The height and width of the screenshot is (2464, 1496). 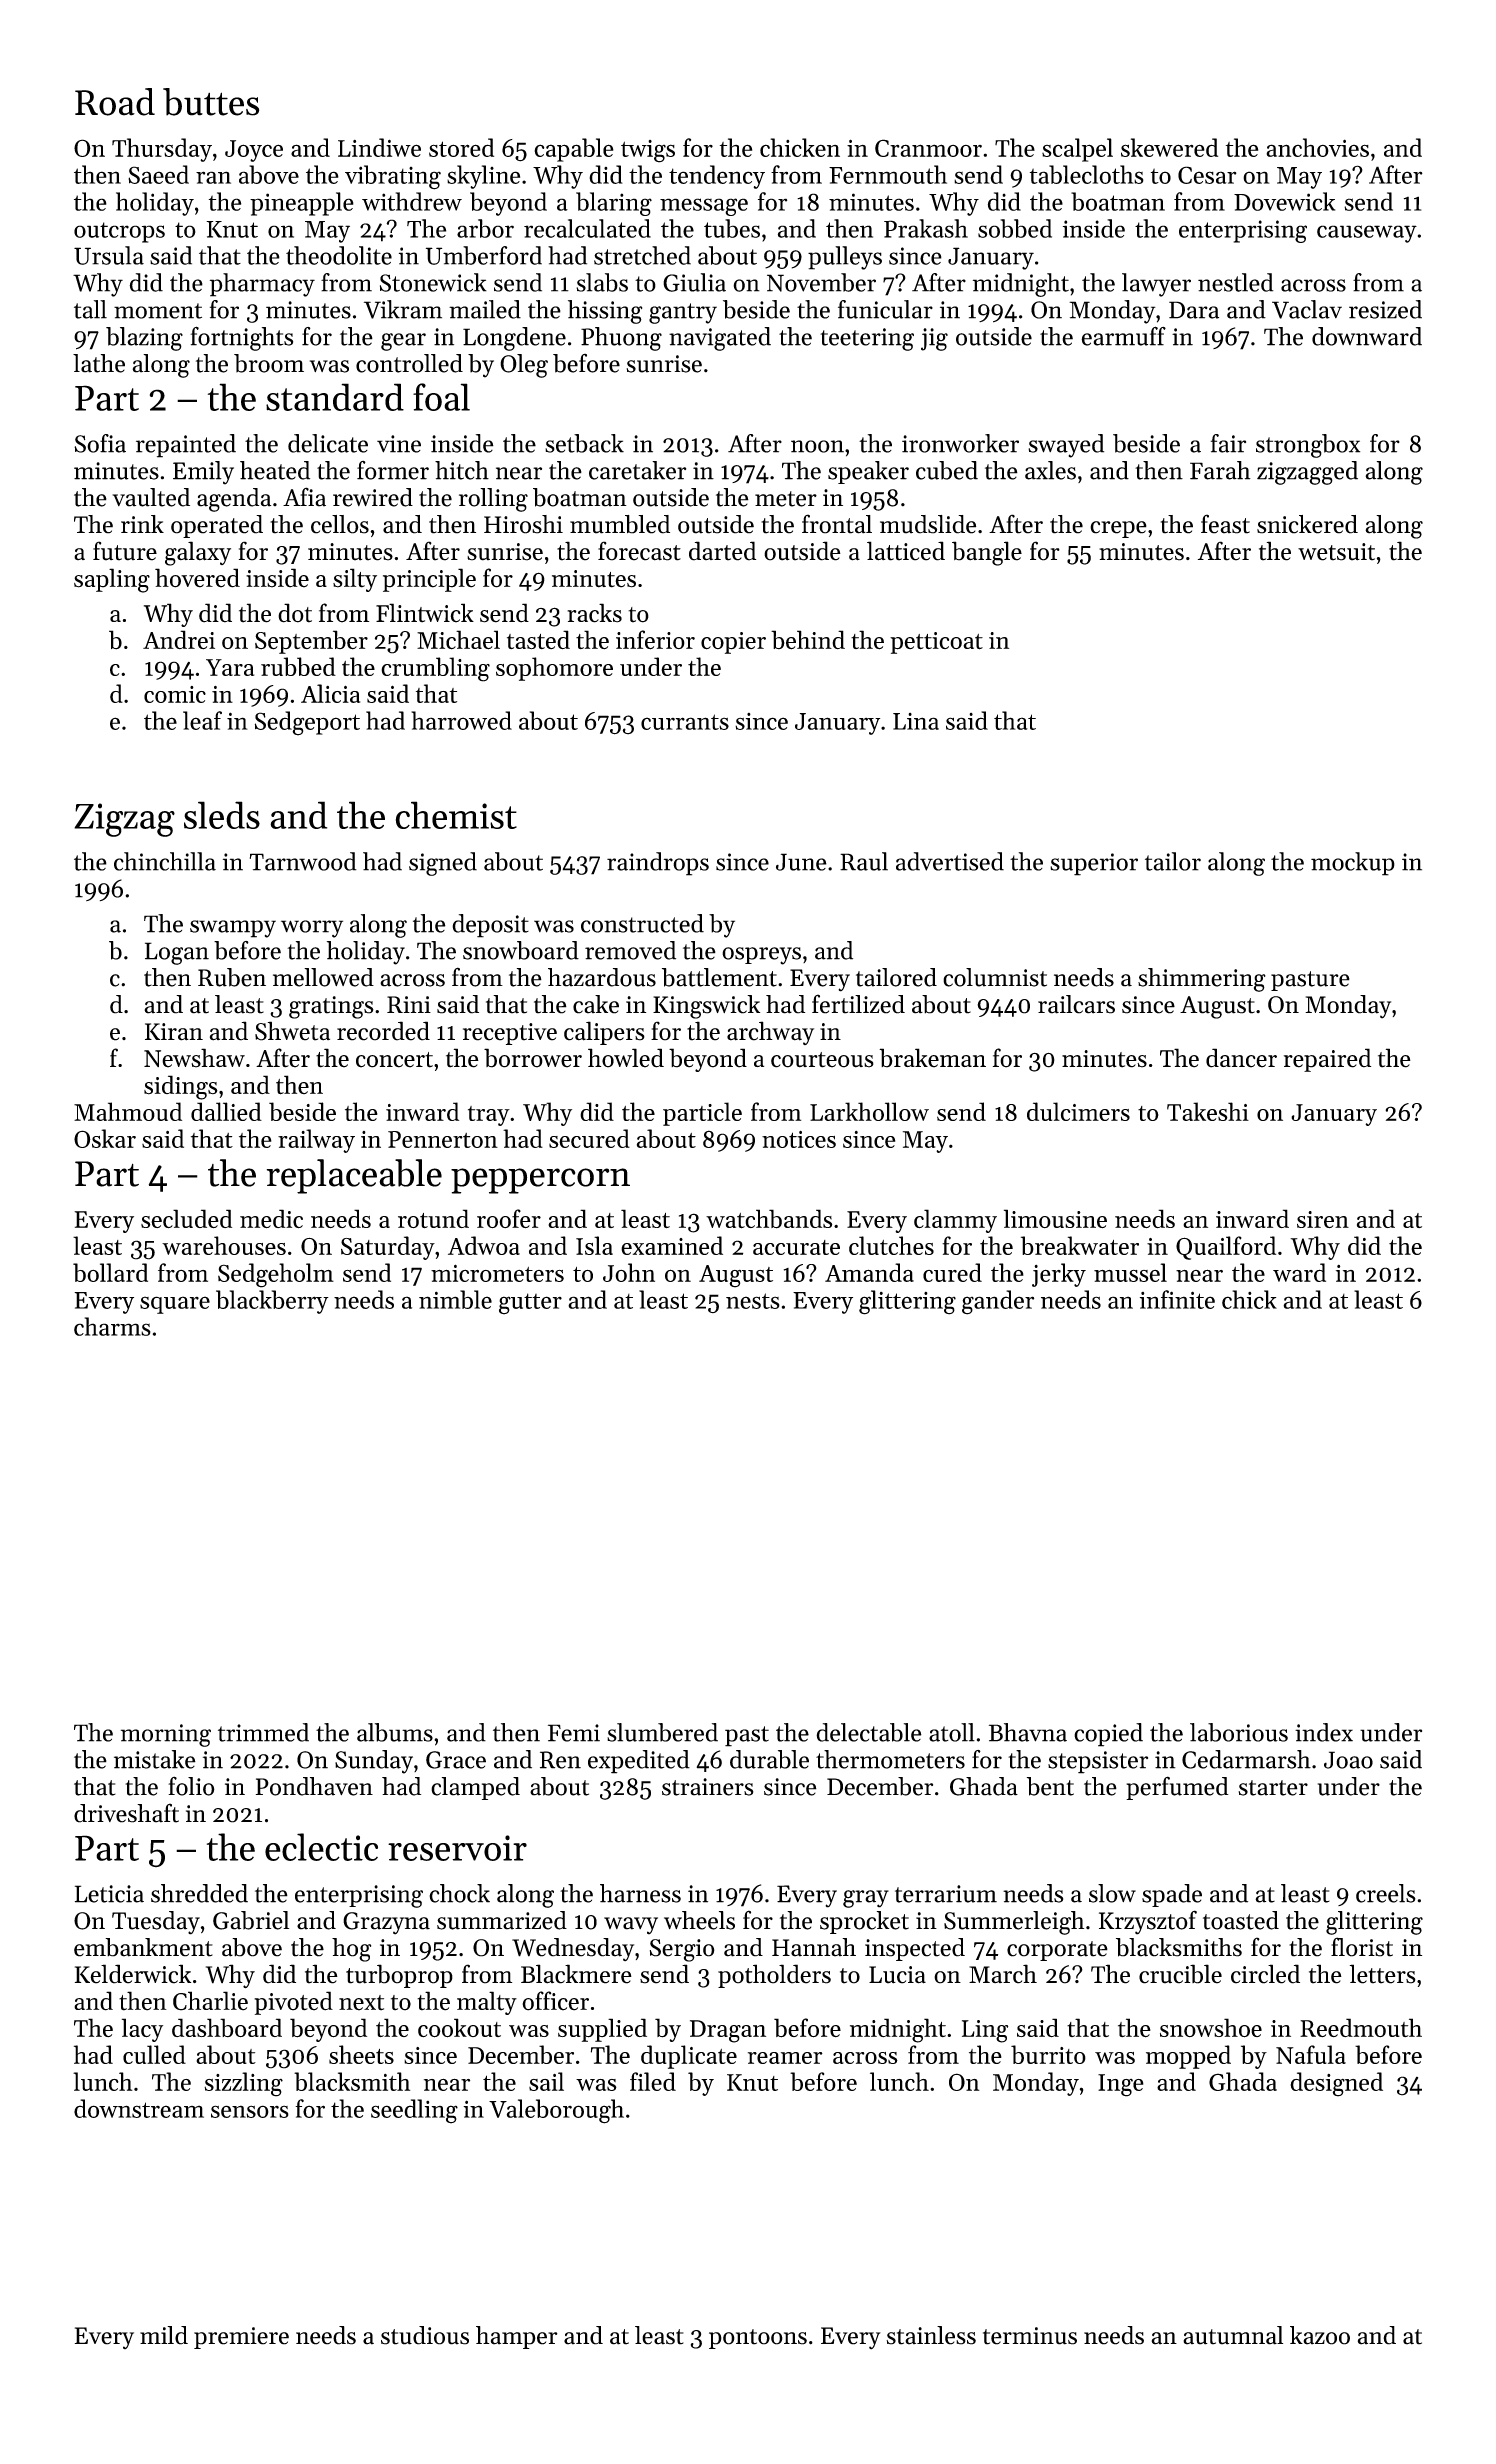 I want to click on siren, so click(x=1323, y=1219).
